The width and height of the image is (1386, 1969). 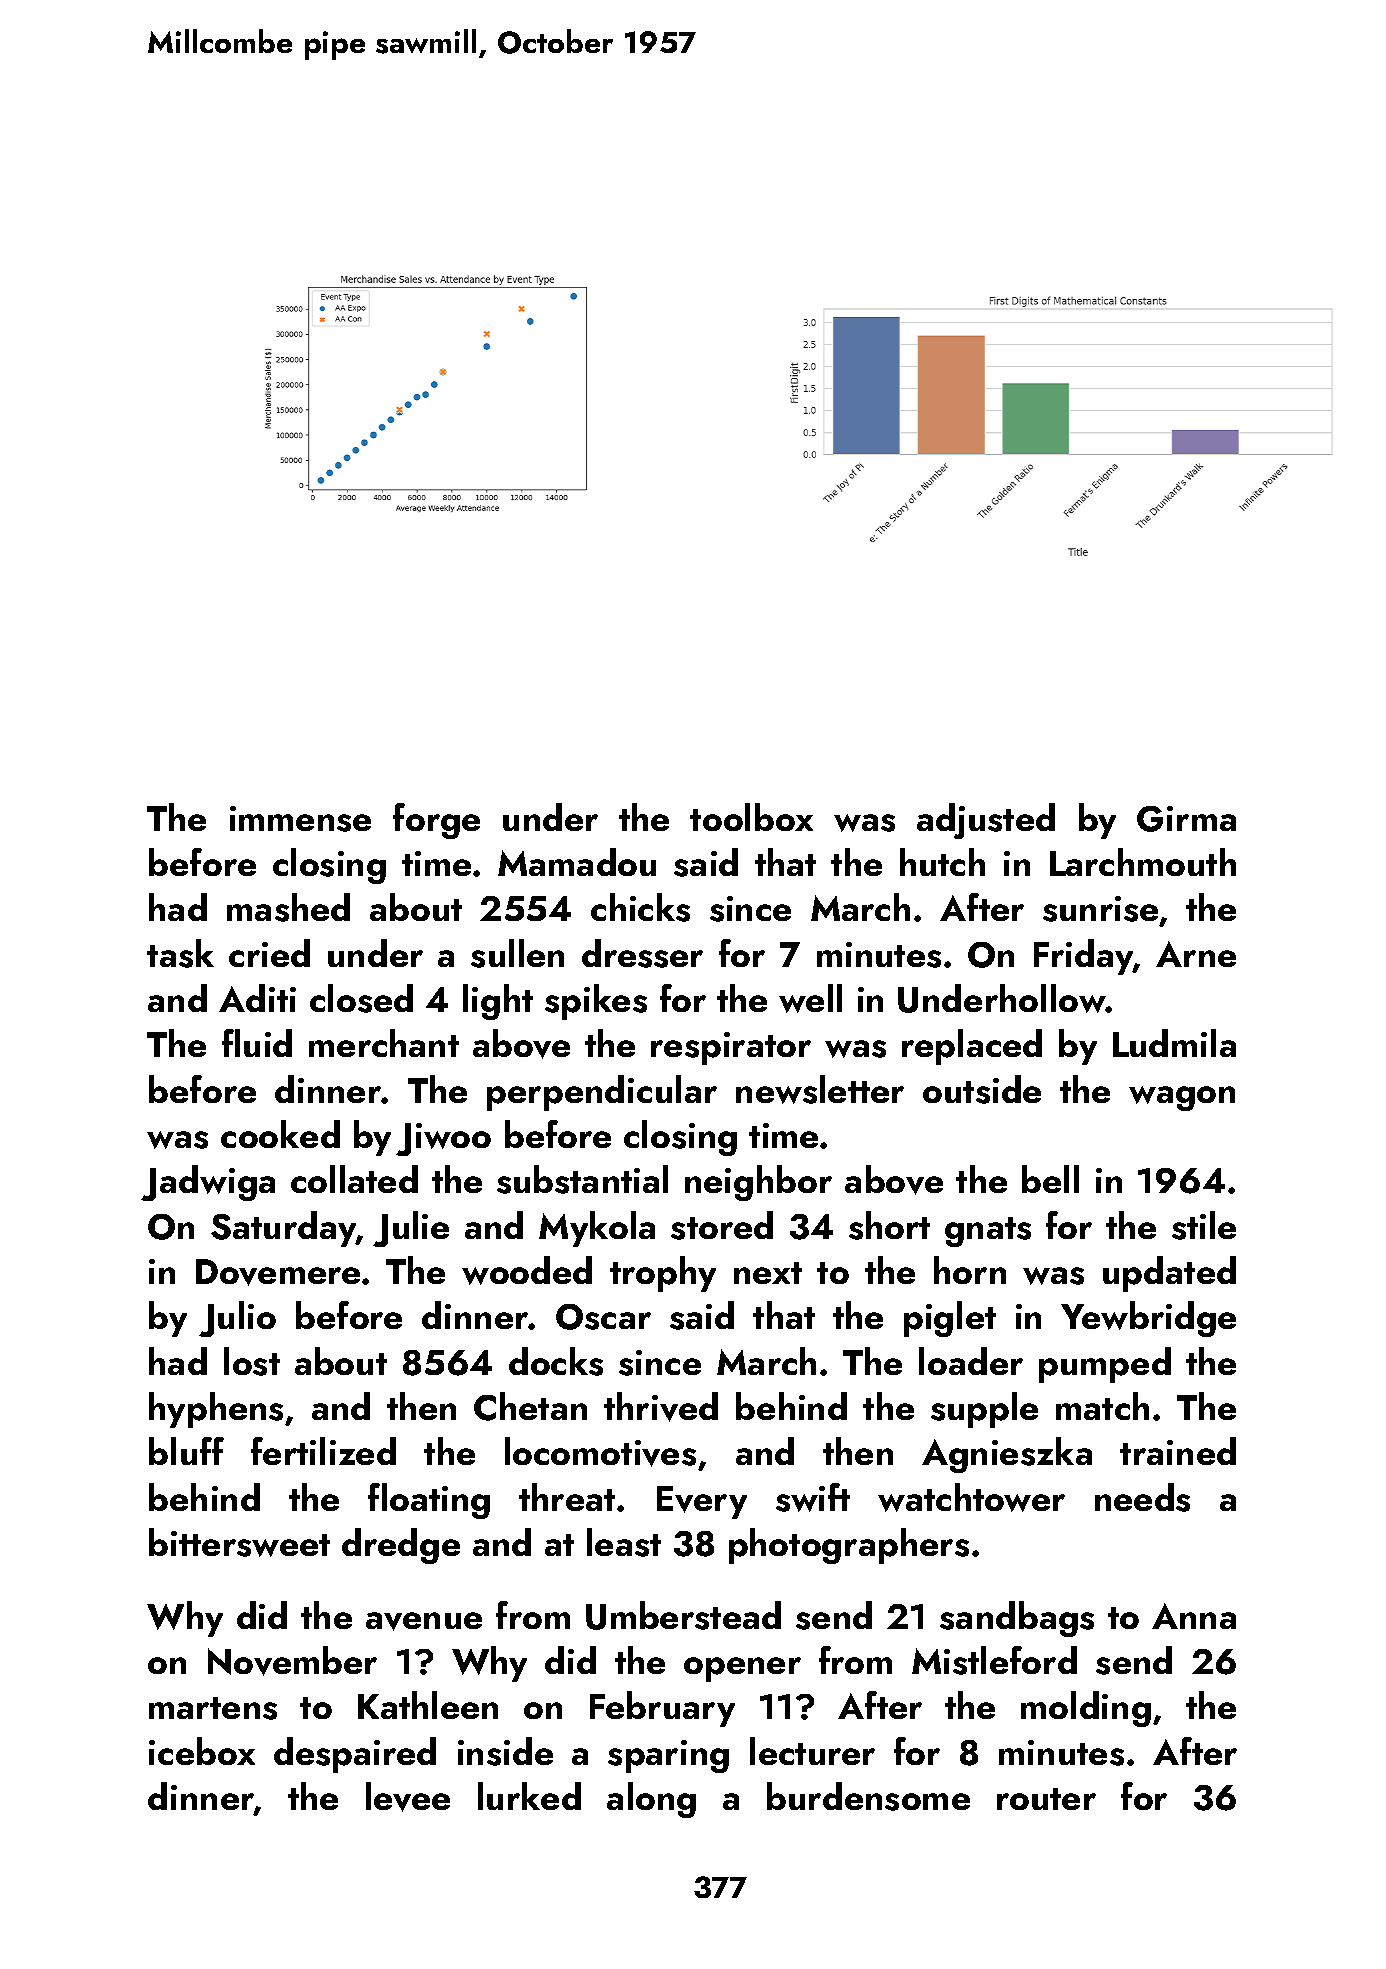 What do you see at coordinates (820, 1089) in the image?
I see `newsletter` at bounding box center [820, 1089].
